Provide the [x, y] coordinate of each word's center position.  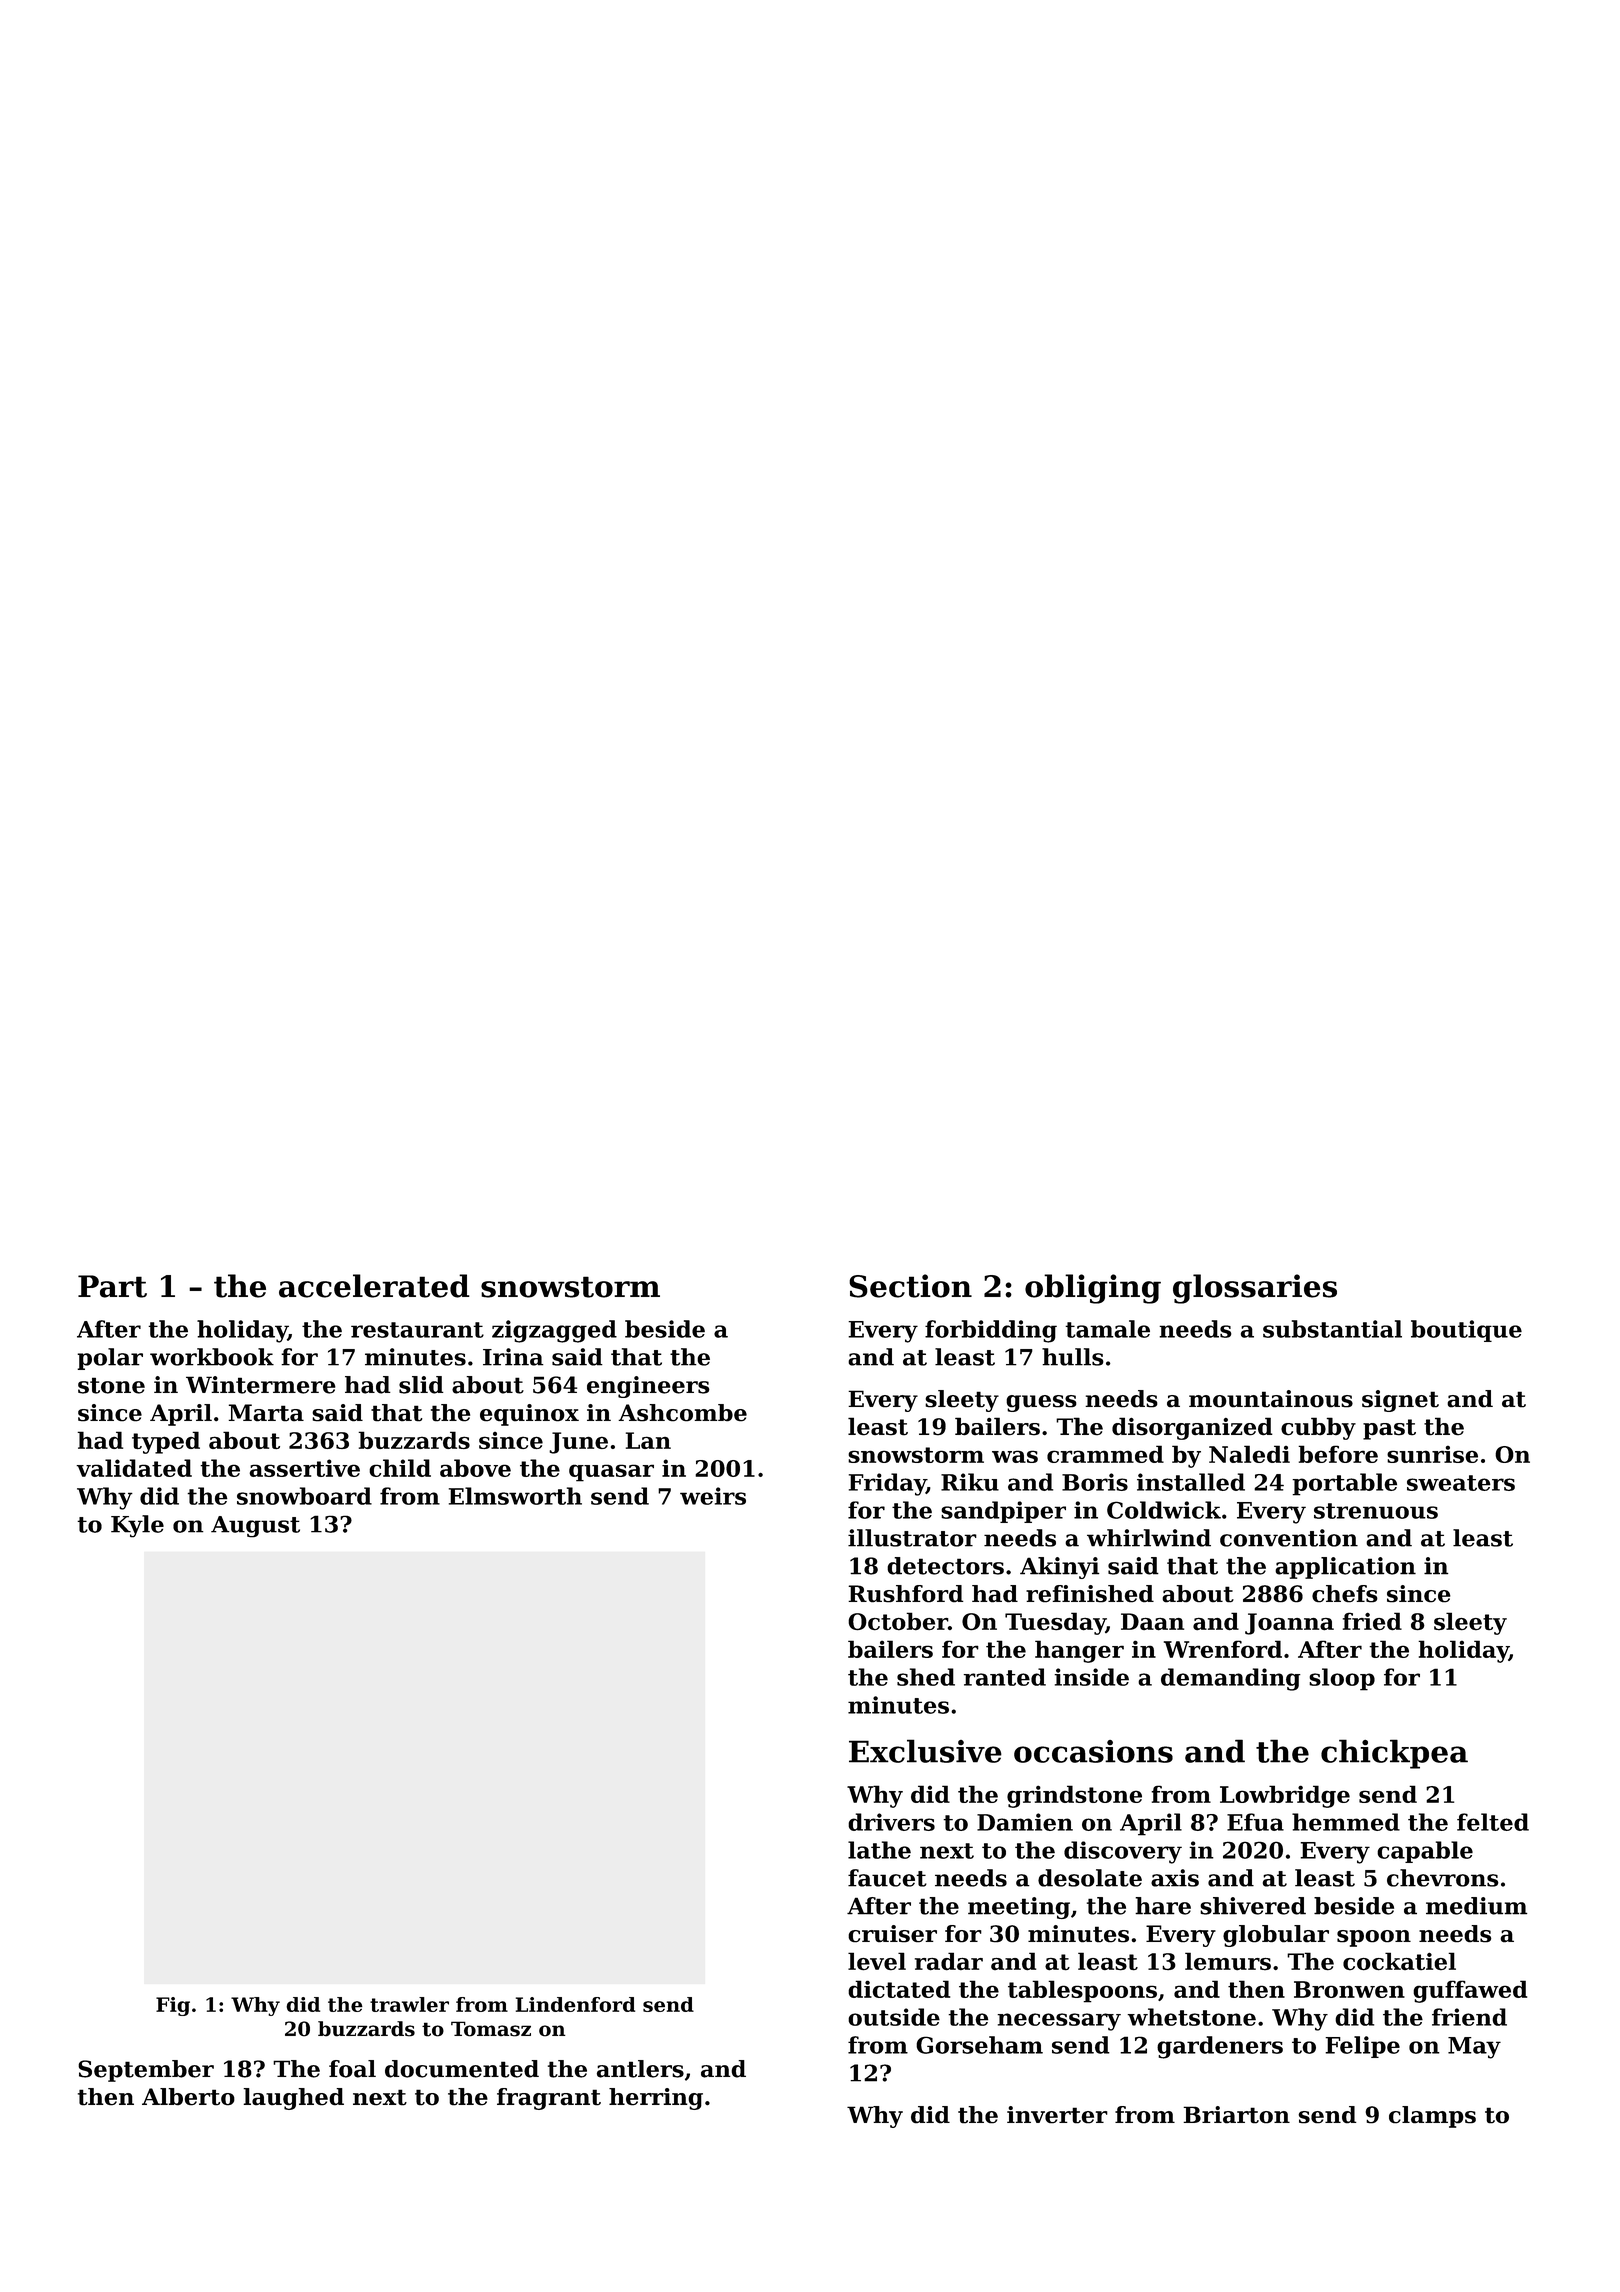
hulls [1073, 1357]
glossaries [1255, 1289]
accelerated [374, 1286]
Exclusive [925, 1751]
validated [134, 1468]
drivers [891, 1822]
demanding [1231, 1679]
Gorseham [979, 2045]
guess [1041, 1403]
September [146, 2071]
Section [910, 1286]
